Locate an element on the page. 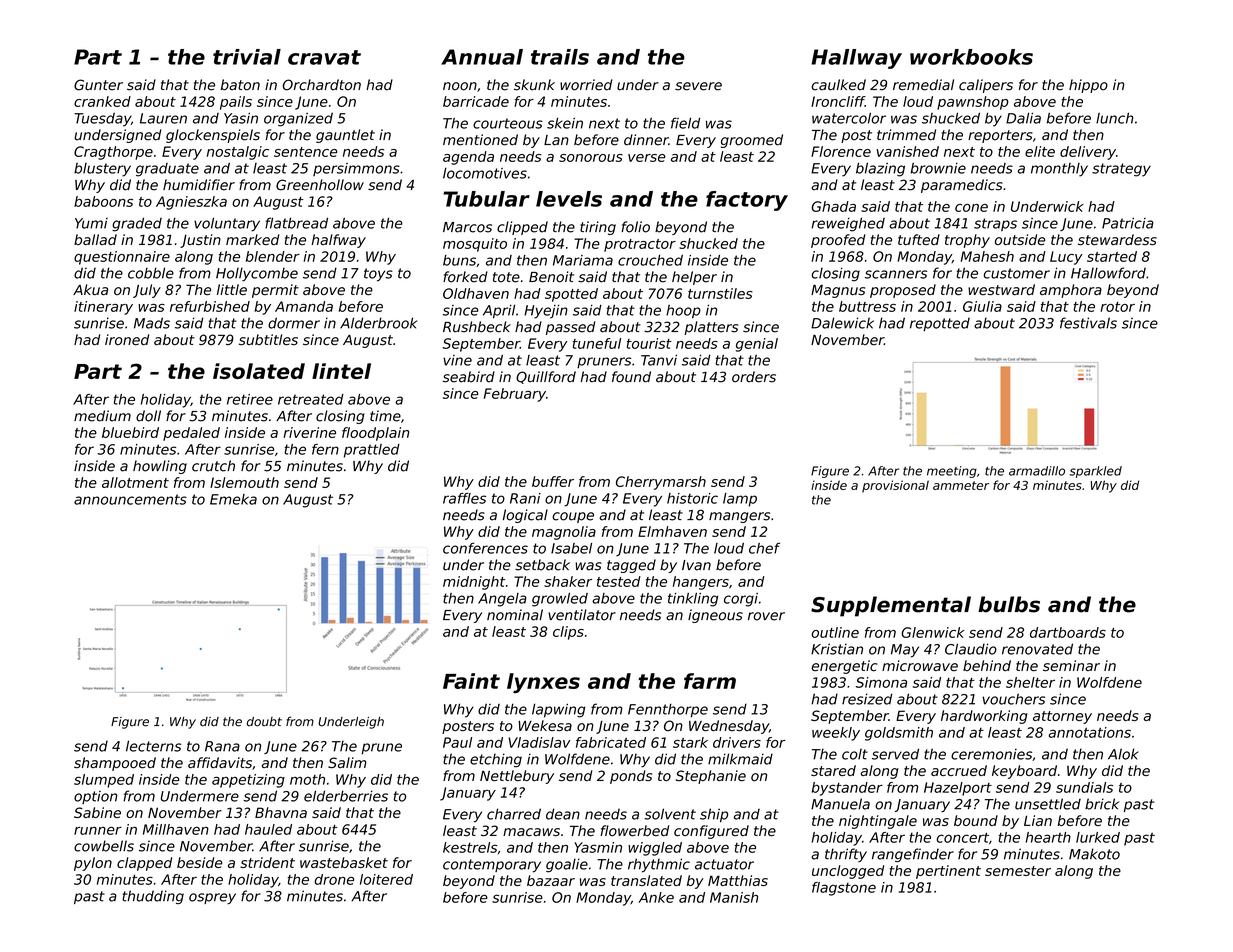  workbooks is located at coordinates (971, 57).
